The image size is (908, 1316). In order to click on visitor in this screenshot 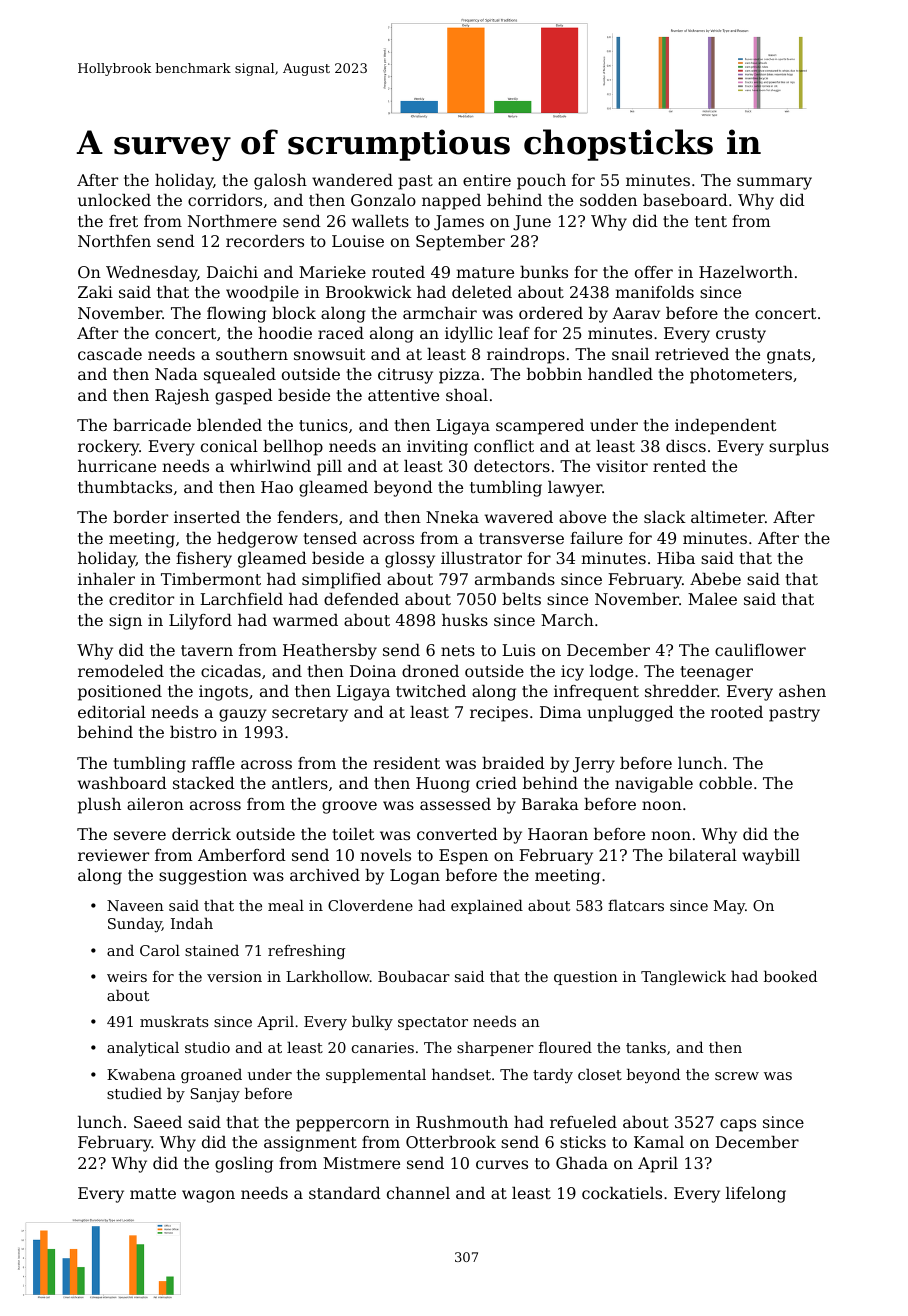, I will do `click(622, 466)`.
